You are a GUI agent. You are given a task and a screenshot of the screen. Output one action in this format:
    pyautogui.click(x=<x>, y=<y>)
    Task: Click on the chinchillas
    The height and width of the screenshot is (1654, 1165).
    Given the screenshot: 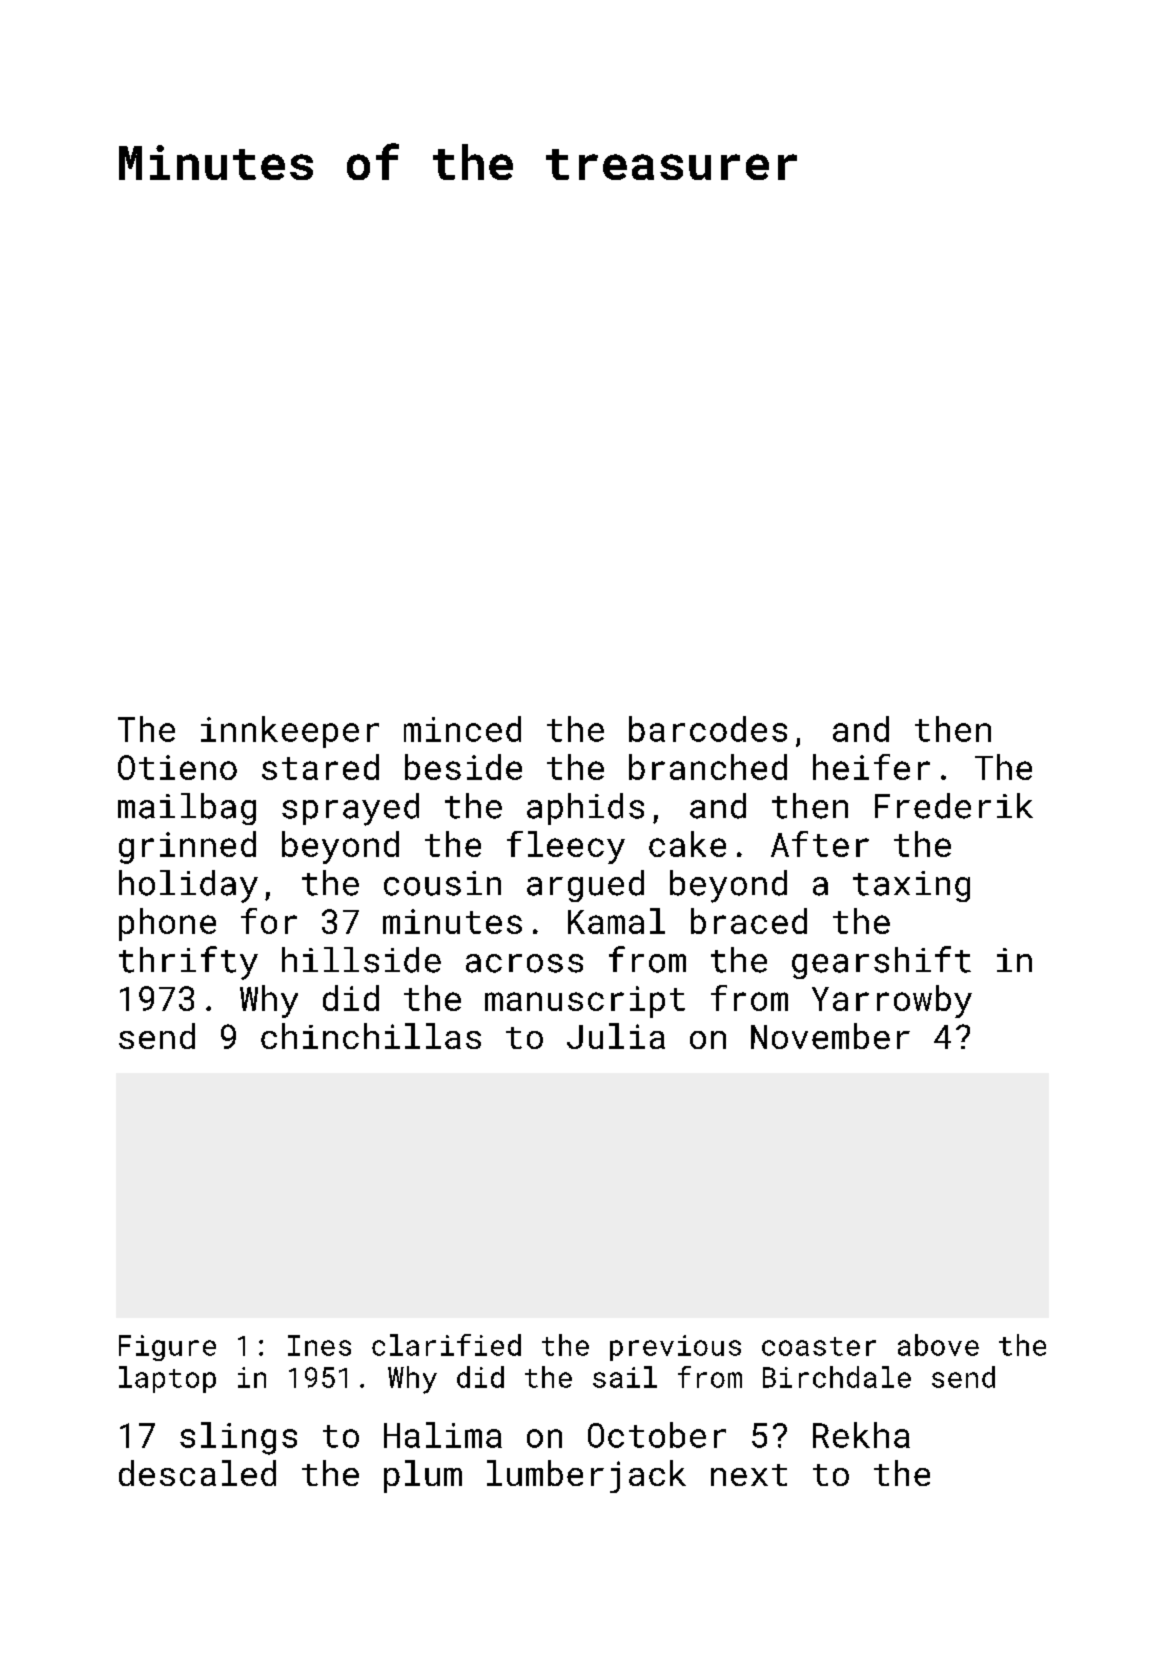 What is the action you would take?
    pyautogui.click(x=371, y=1036)
